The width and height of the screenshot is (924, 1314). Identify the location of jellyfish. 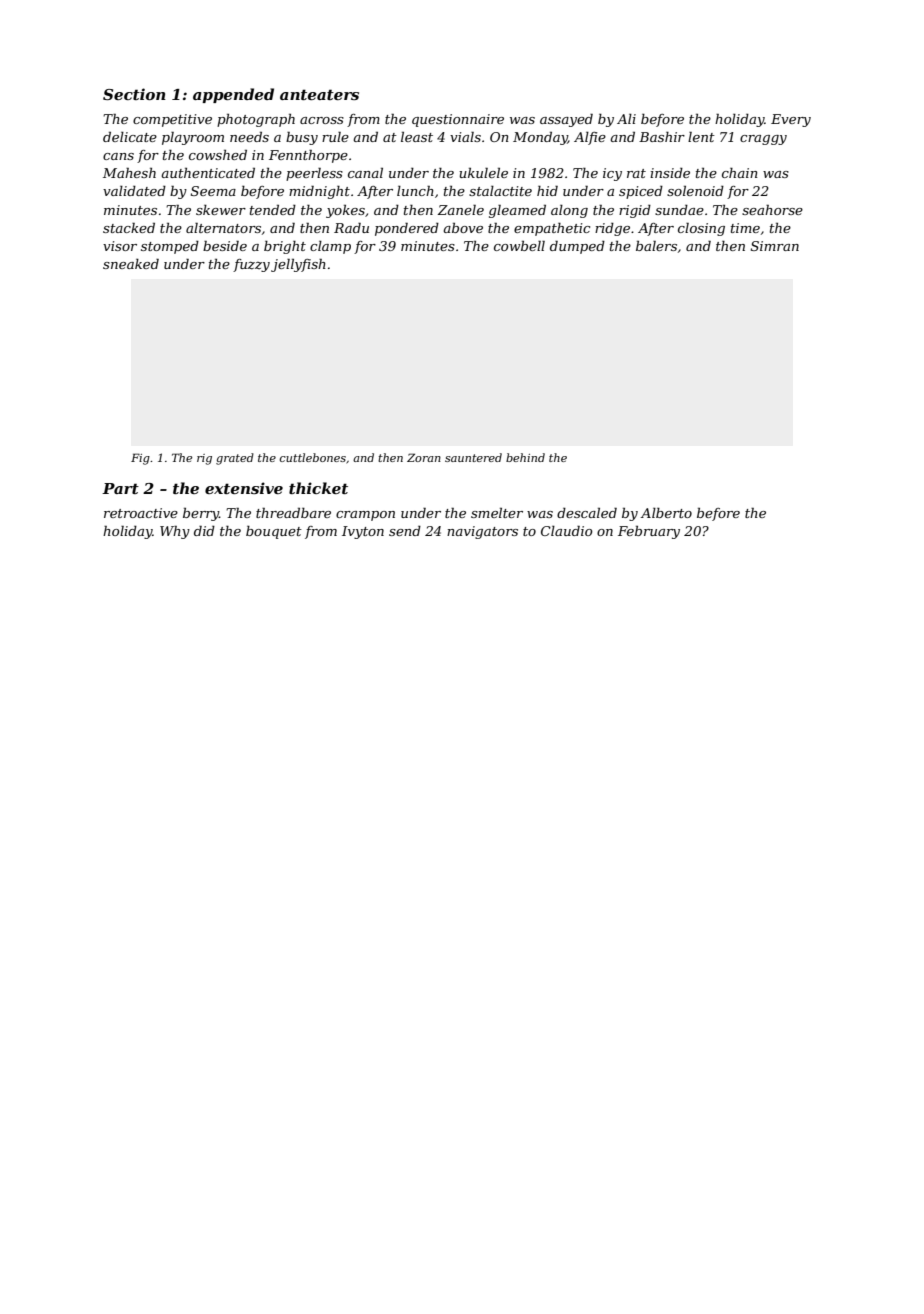
(298, 265).
